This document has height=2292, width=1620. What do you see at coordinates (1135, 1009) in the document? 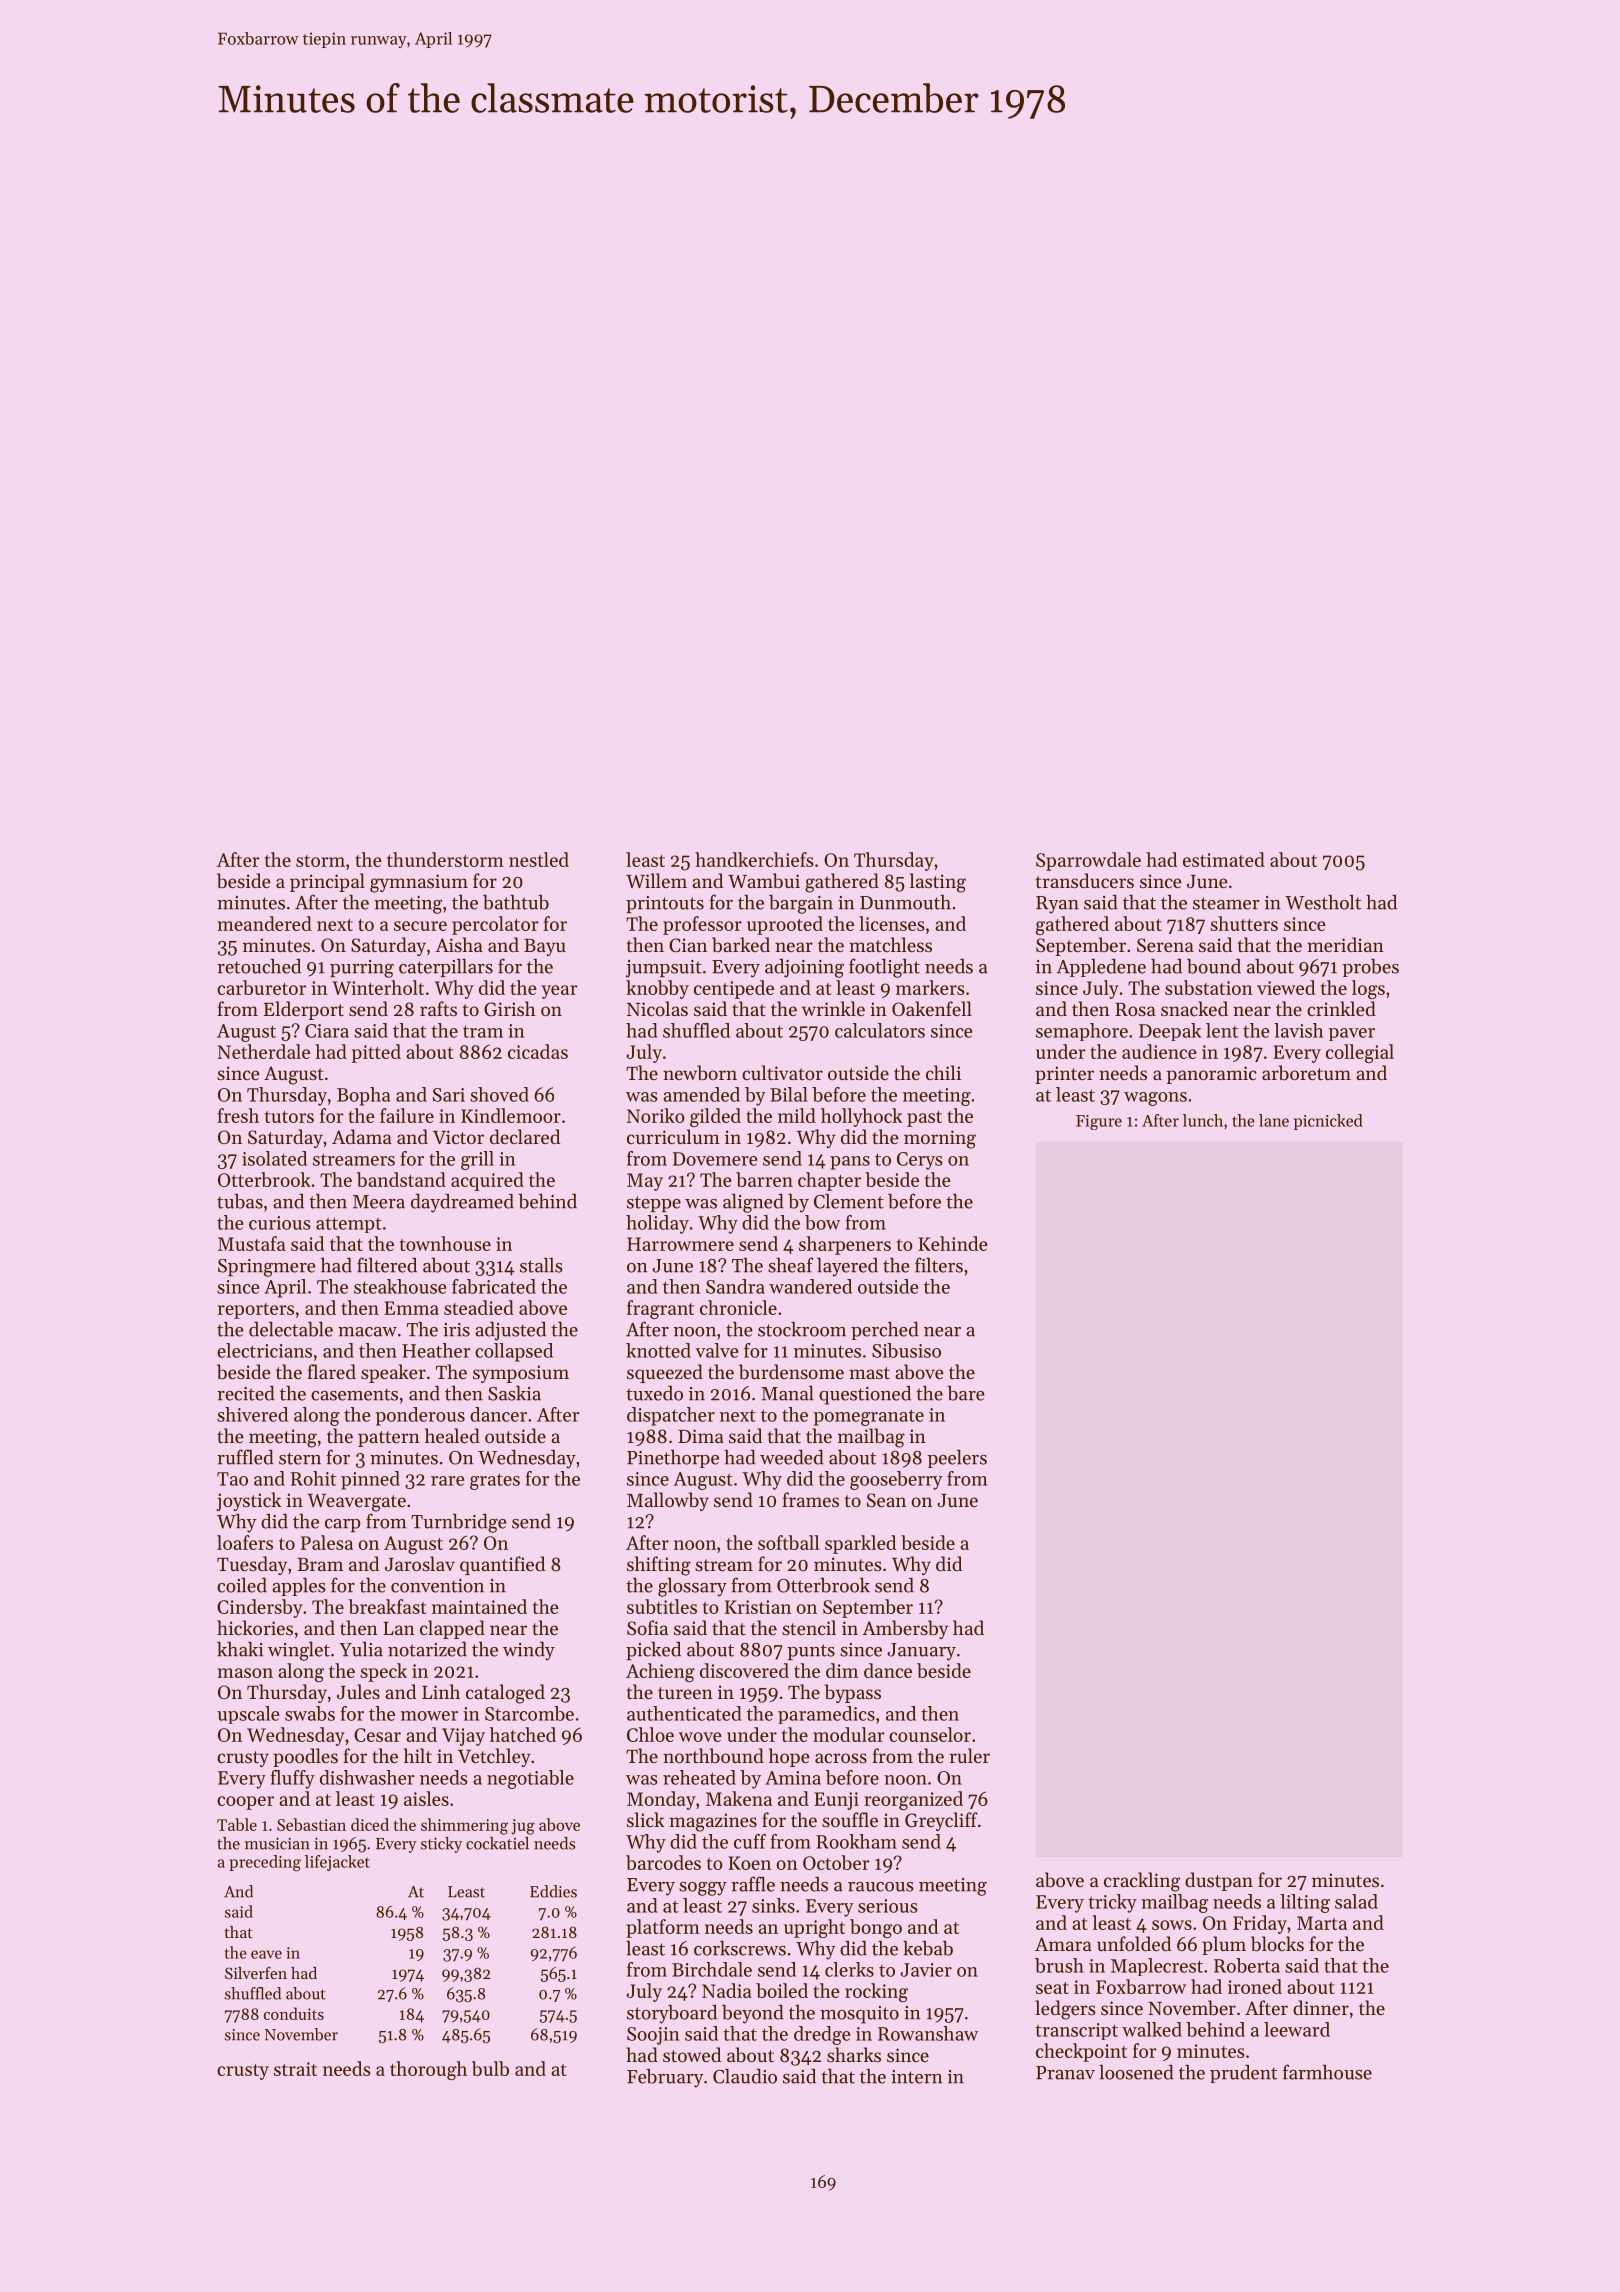
I see `Rosa` at bounding box center [1135, 1009].
